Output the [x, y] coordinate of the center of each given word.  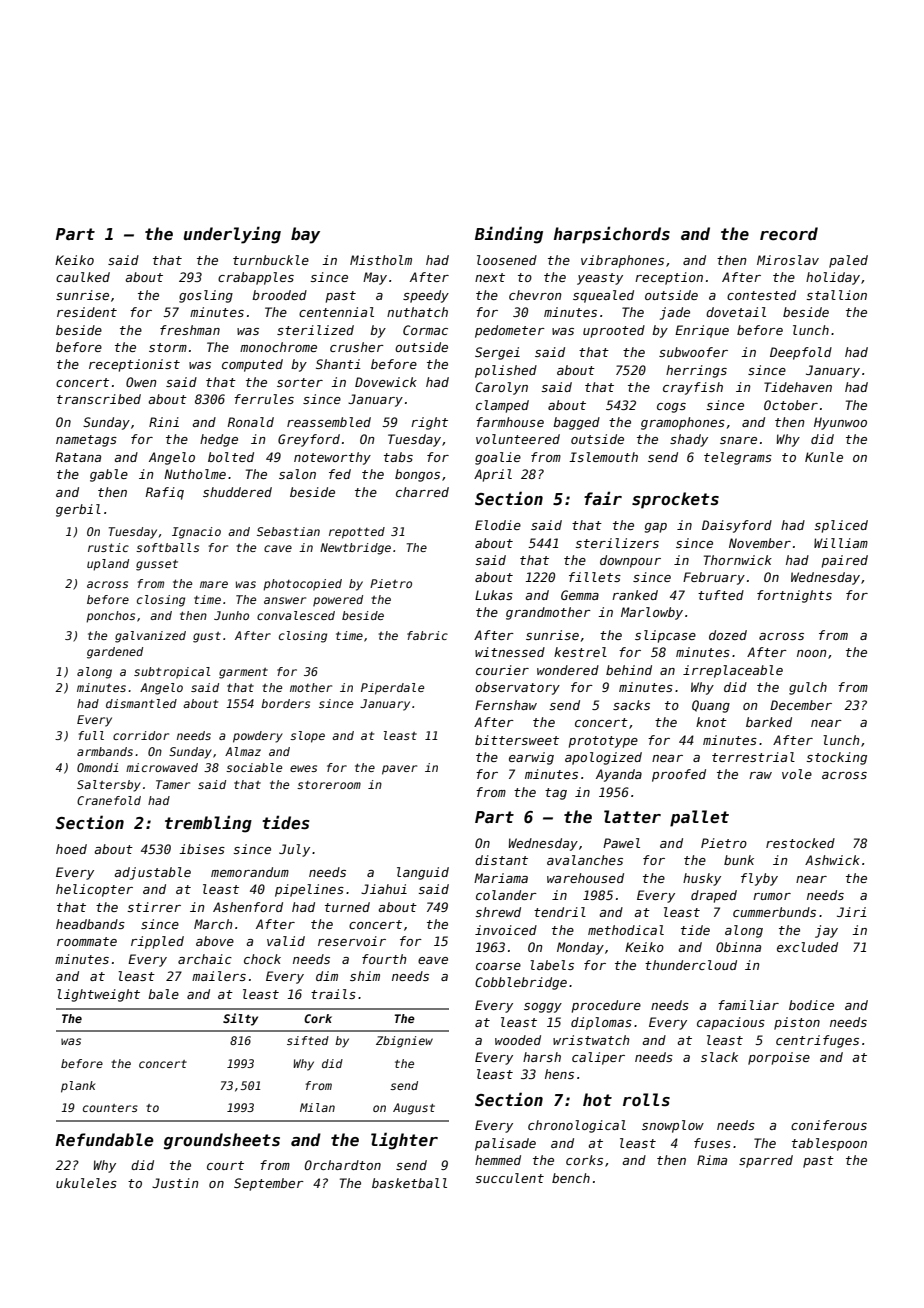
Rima [712, 1160]
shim [365, 976]
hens [559, 1074]
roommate [87, 941]
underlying [232, 235]
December [801, 705]
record [789, 234]
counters [110, 1108]
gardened [115, 653]
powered [338, 601]
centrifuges [817, 1041]
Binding [509, 235]
